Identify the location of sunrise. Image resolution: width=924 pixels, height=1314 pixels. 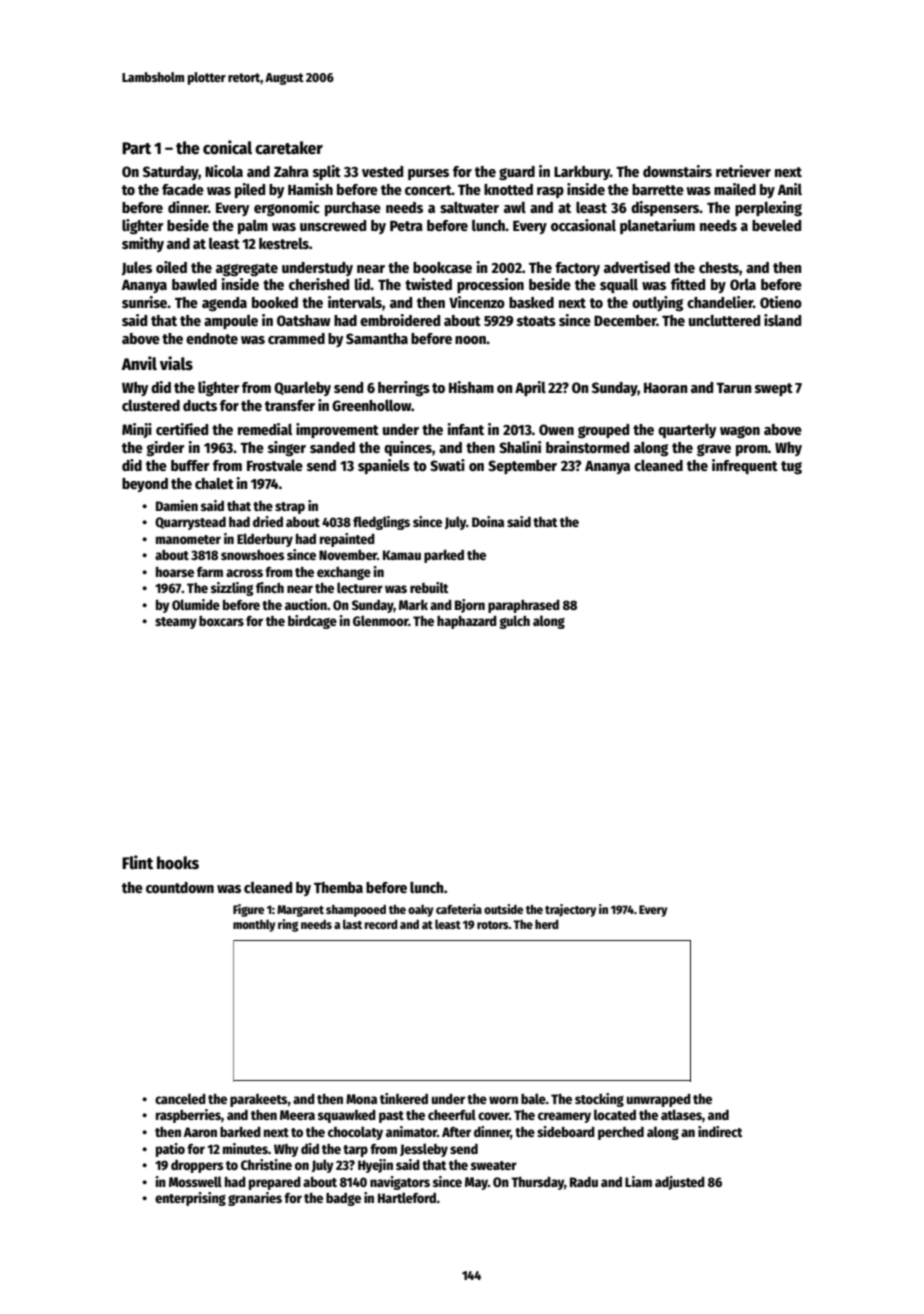
(144, 302).
